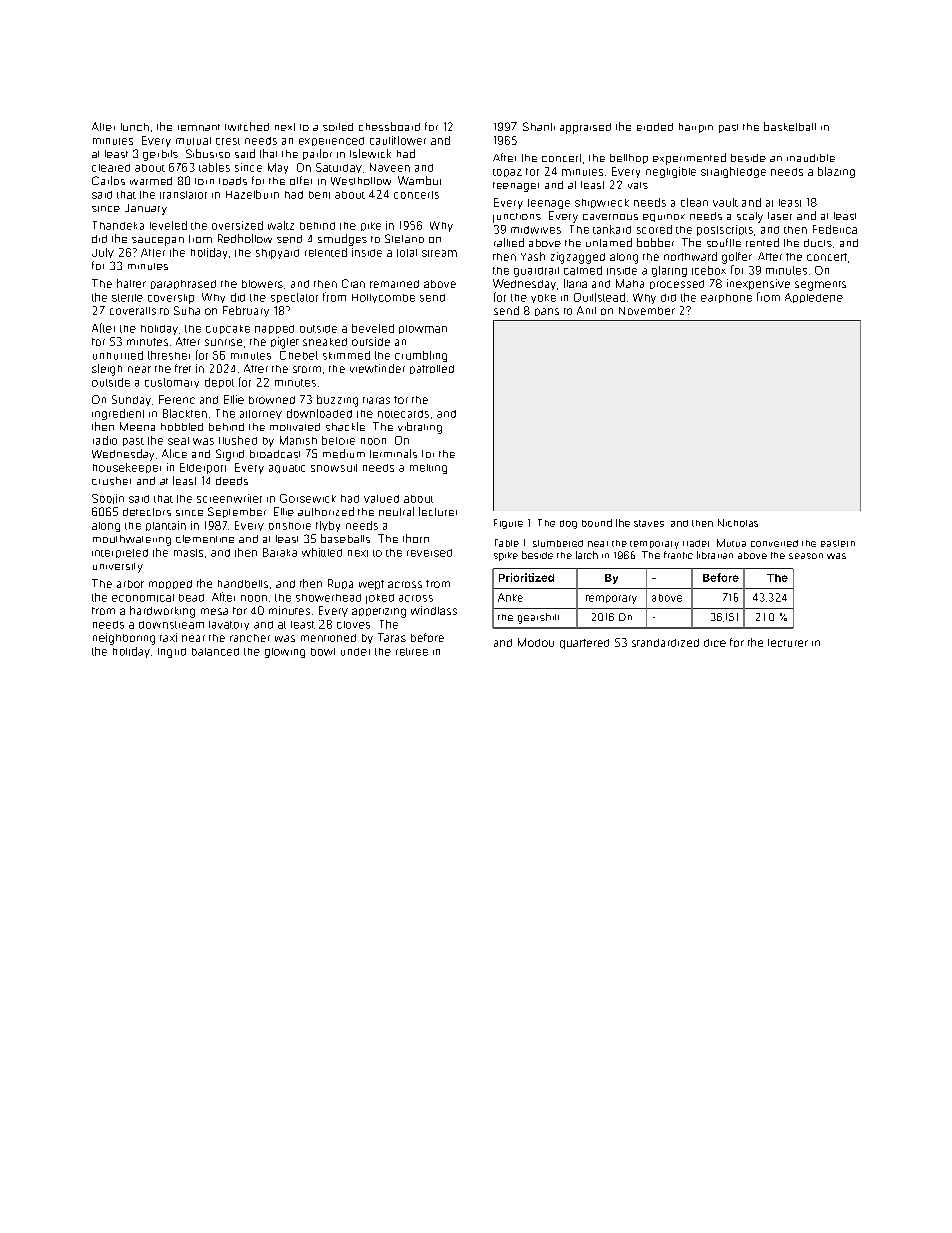  I want to click on retiree, so click(412, 652).
